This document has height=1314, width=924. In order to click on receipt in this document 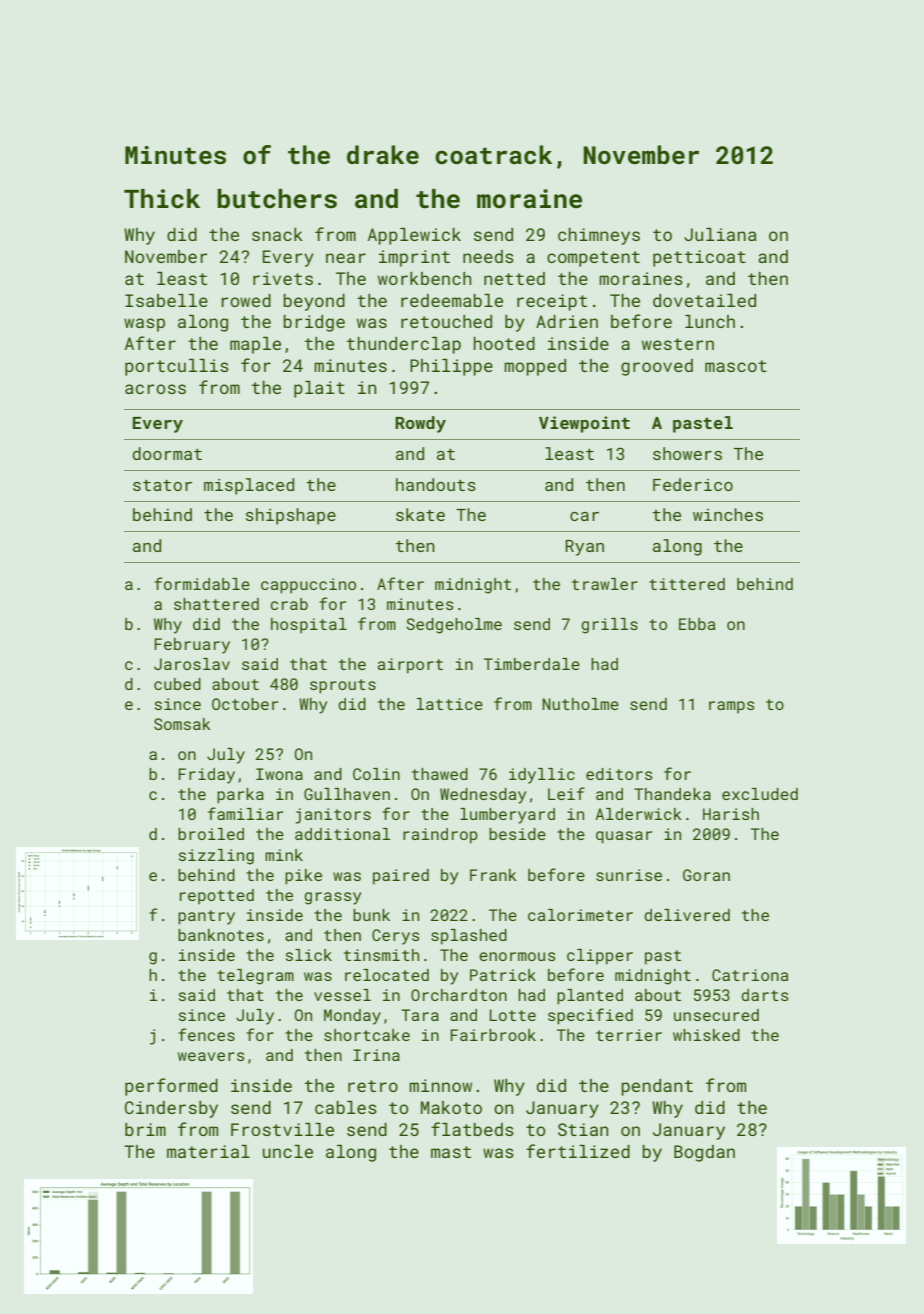, I will do `click(552, 302)`.
